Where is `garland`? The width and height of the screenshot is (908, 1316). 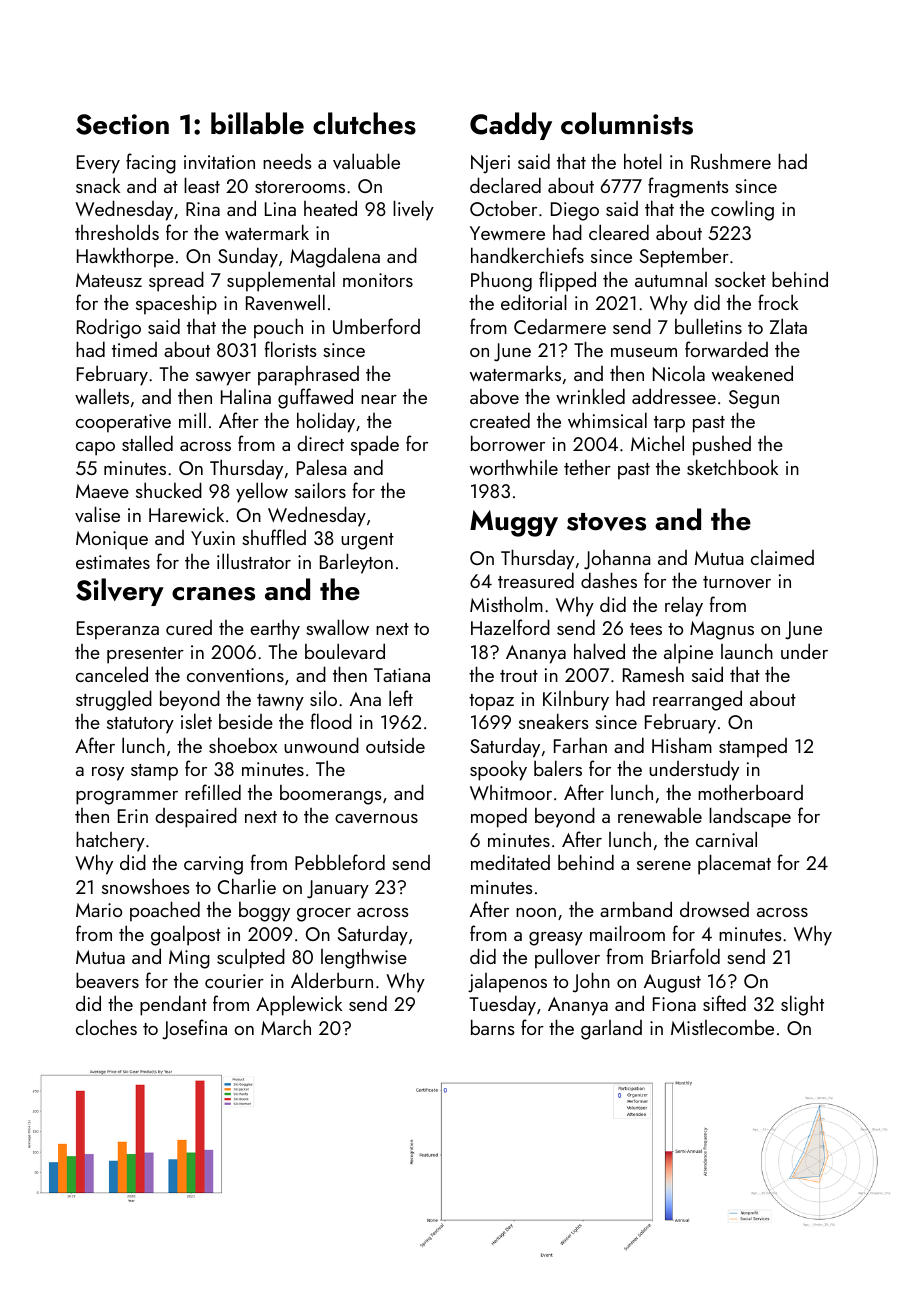 garland is located at coordinates (611, 1030).
